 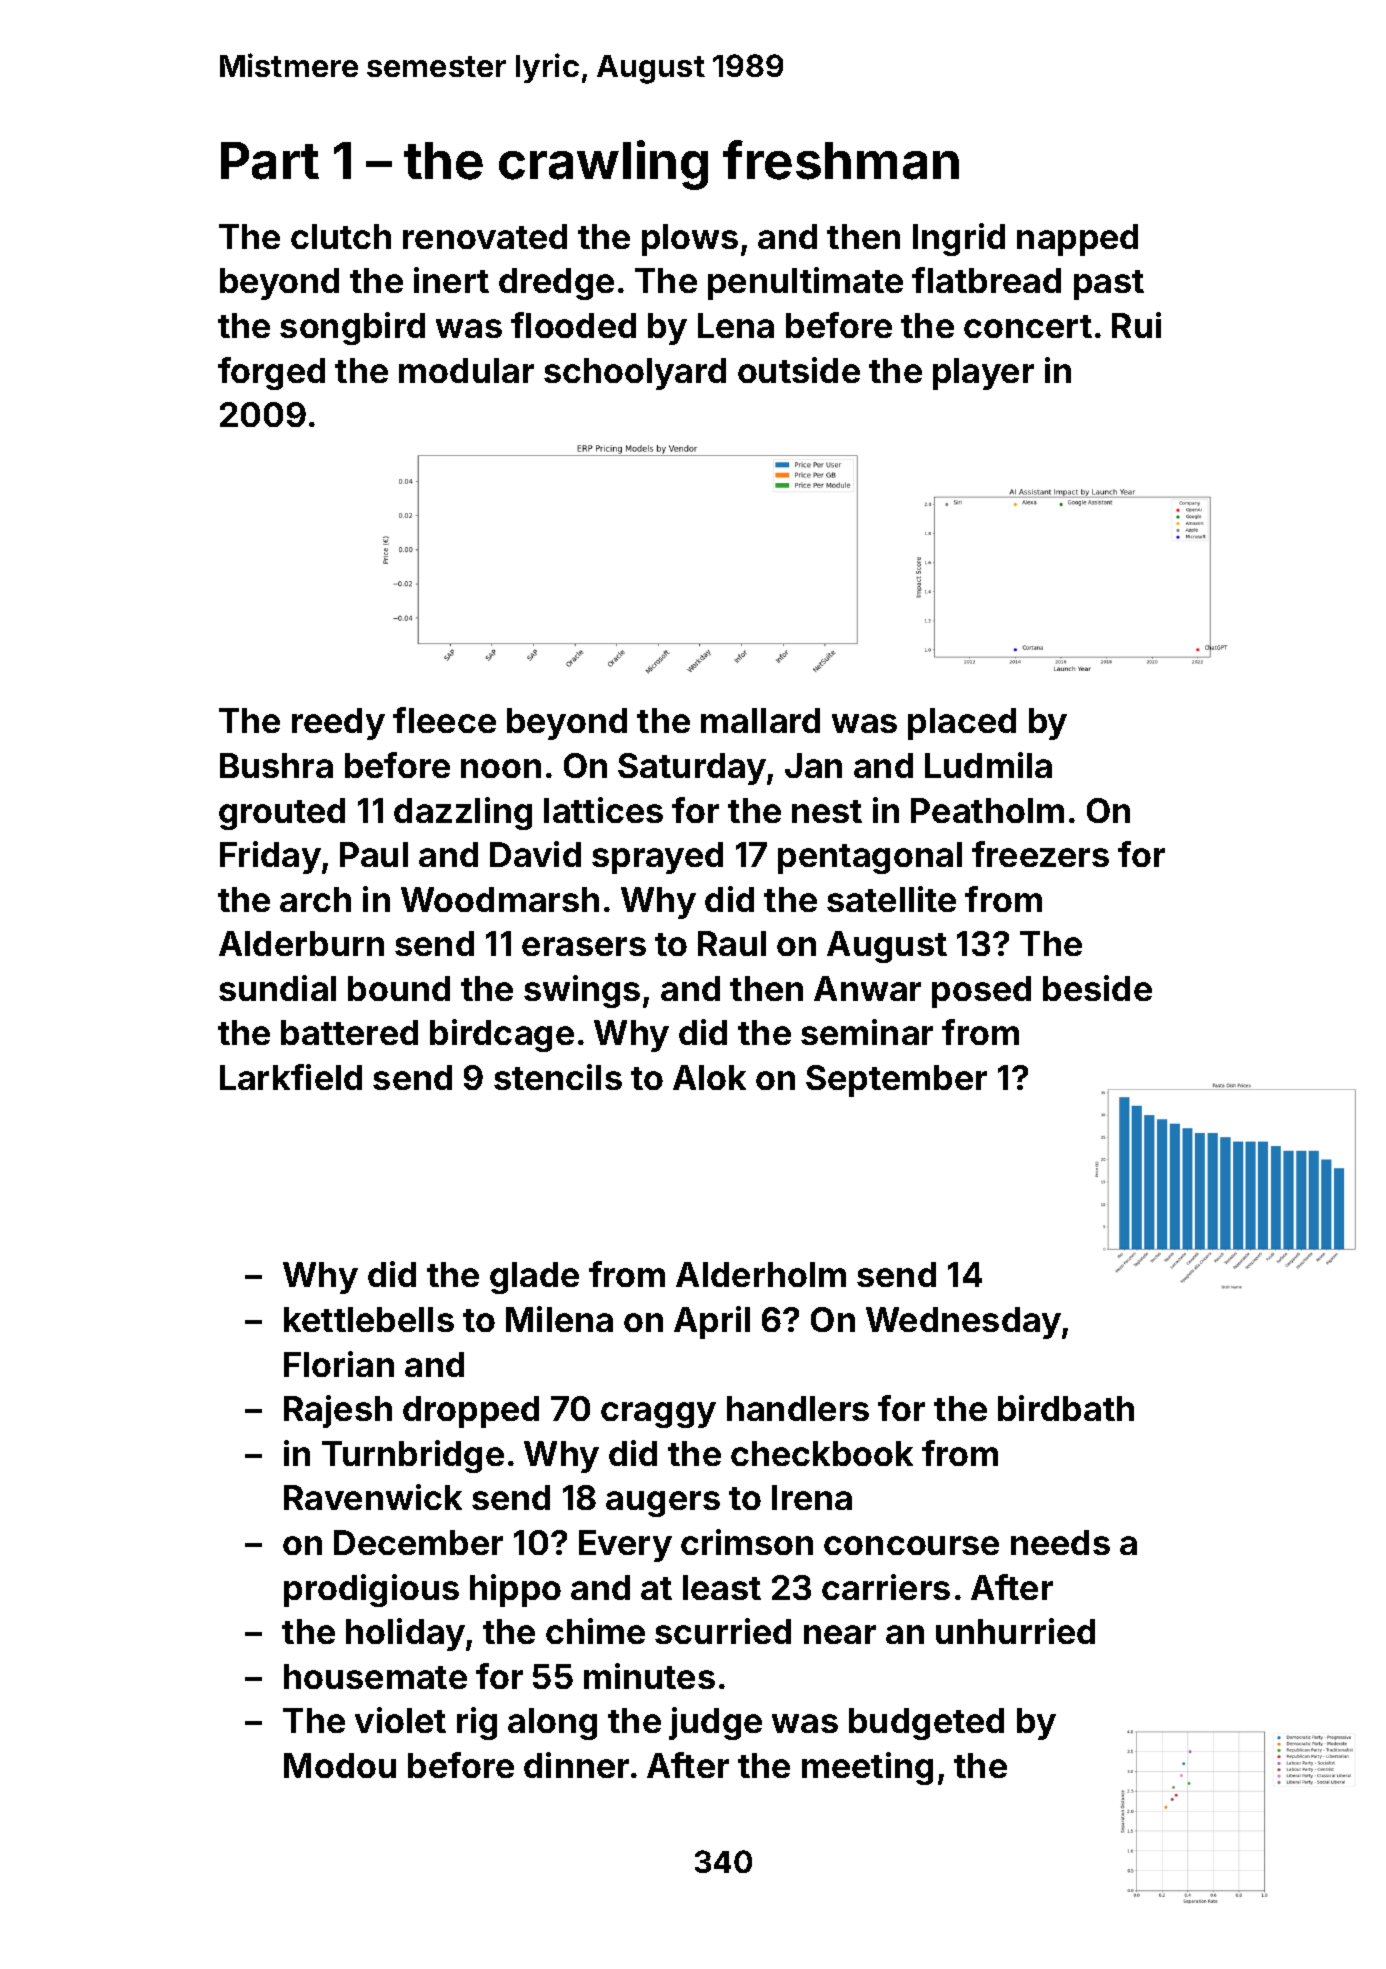 I want to click on beside, so click(x=1097, y=988).
